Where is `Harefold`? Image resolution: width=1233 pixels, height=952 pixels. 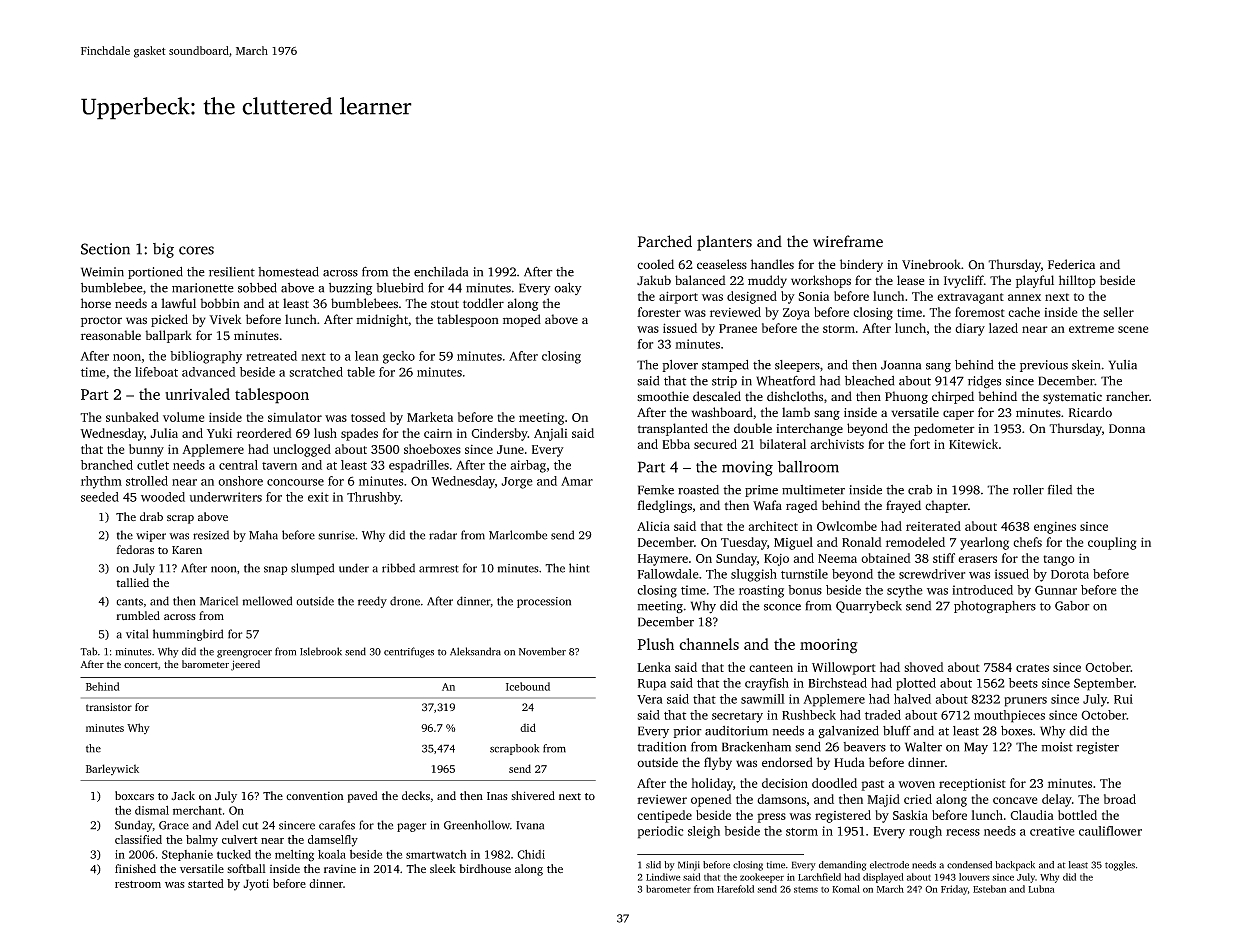 Harefold is located at coordinates (735, 889).
